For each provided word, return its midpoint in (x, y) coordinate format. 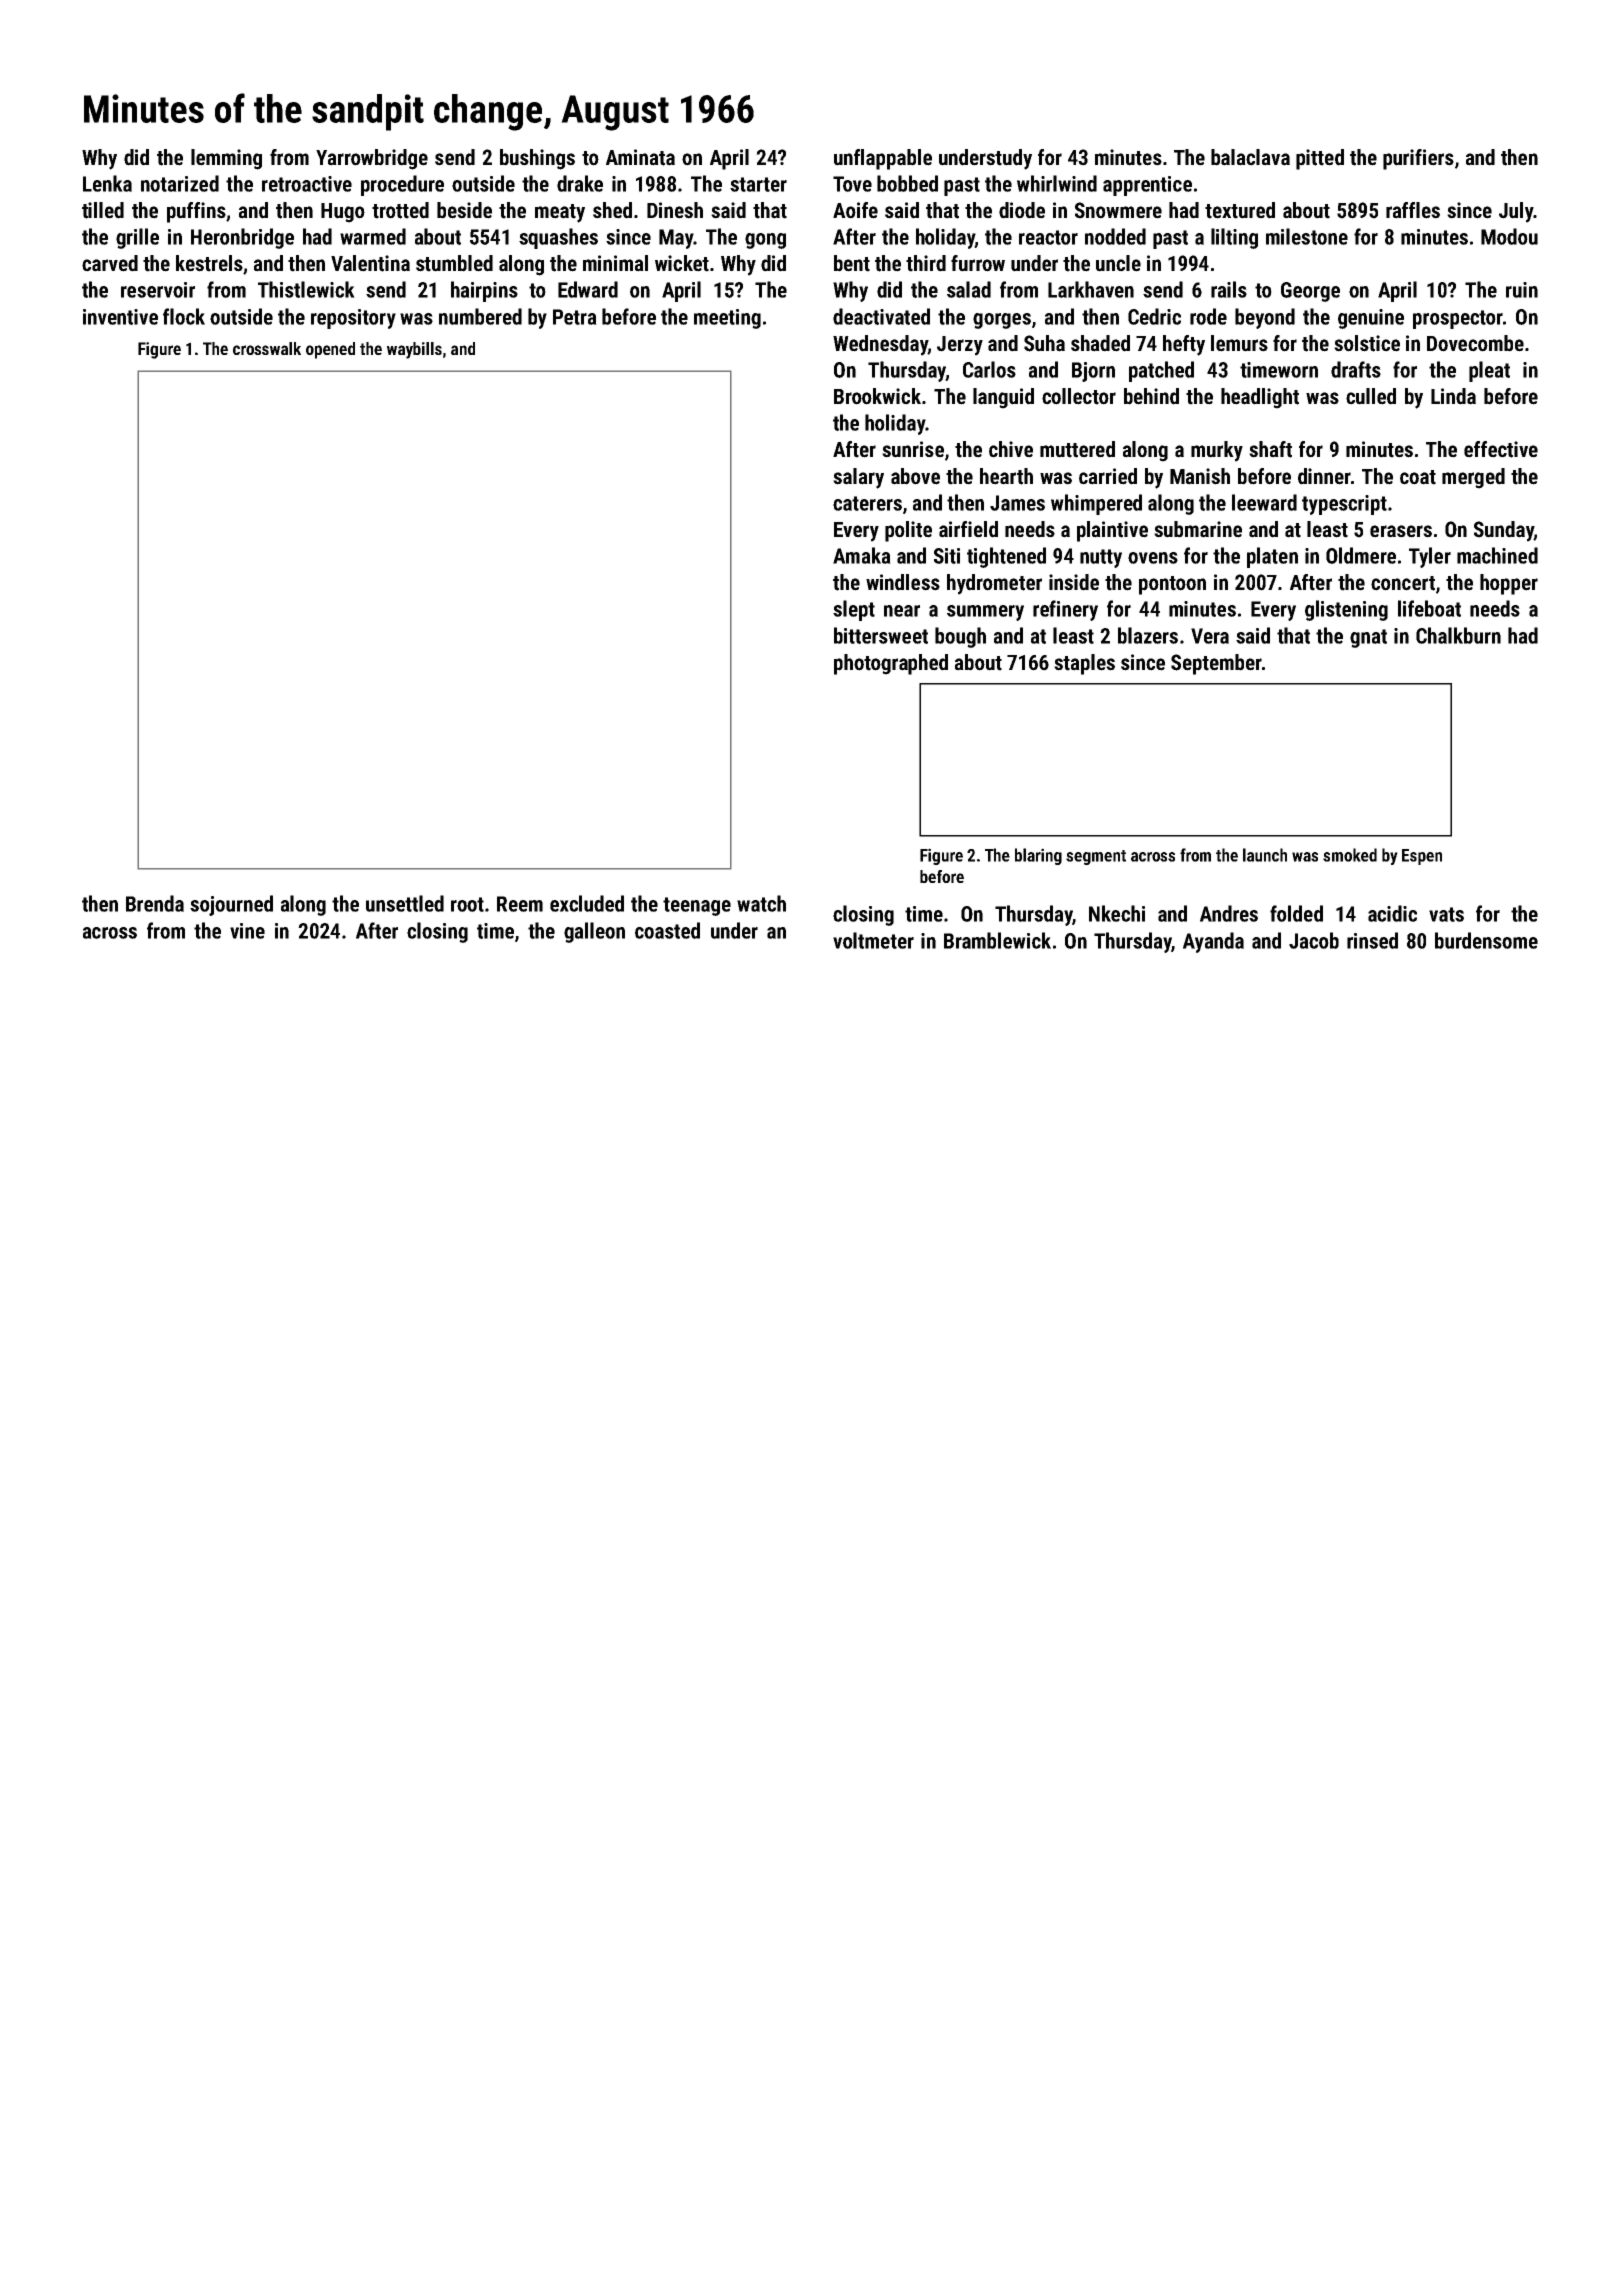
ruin (1522, 290)
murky (1217, 451)
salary (858, 478)
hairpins (484, 291)
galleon (594, 932)
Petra (575, 317)
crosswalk (267, 348)
